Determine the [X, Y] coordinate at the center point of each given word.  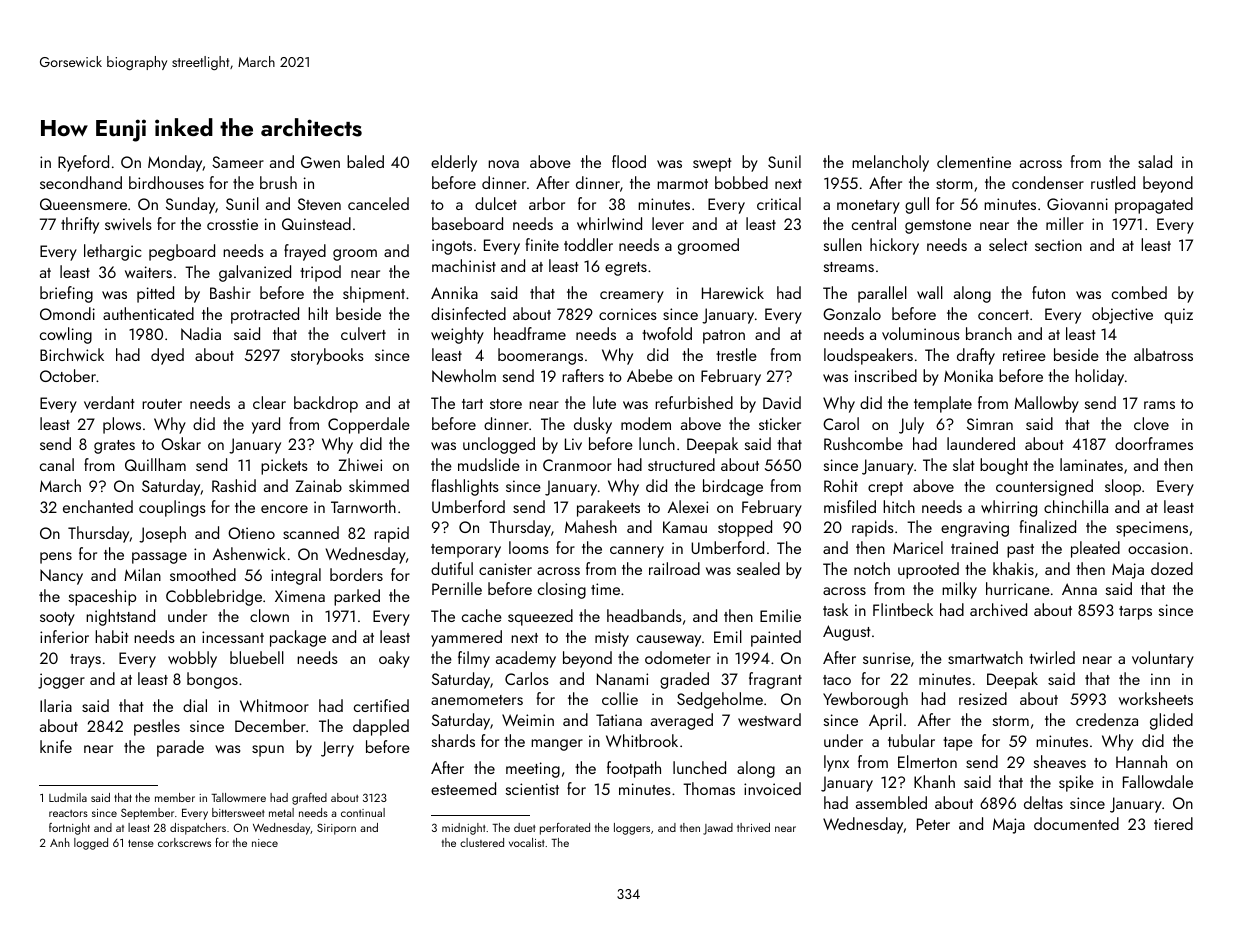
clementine [974, 161]
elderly [454, 163]
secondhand [81, 182]
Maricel [918, 547]
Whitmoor [274, 705]
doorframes [1154, 443]
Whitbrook [642, 740]
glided [1171, 721]
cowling [66, 335]
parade [180, 748]
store [506, 404]
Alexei [688, 506]
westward [769, 719]
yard [266, 425]
